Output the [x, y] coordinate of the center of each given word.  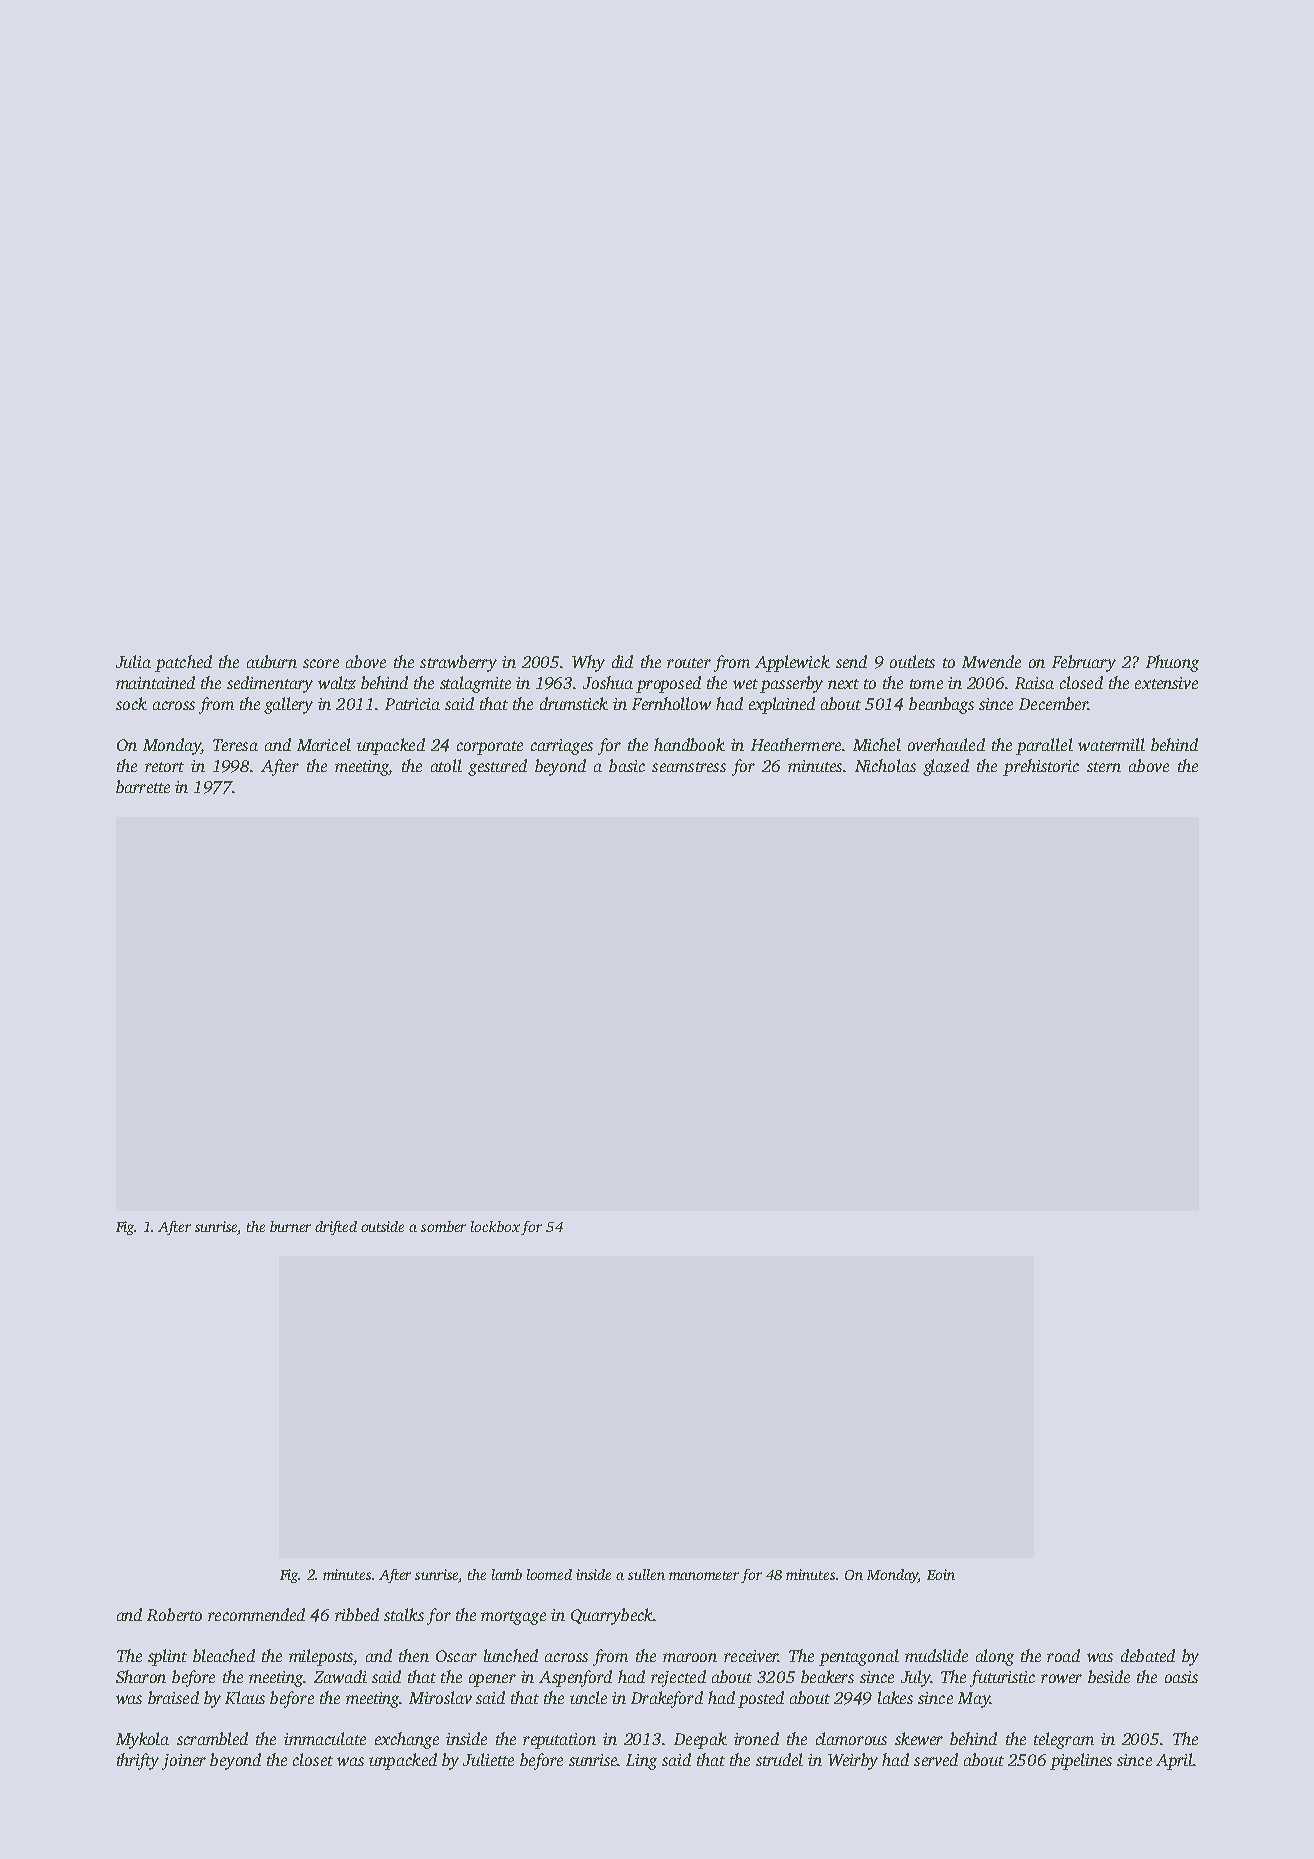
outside [382, 1226]
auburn [272, 661]
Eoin [941, 1574]
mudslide [936, 1655]
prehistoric [1041, 767]
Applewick [792, 663]
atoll [446, 765]
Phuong [1172, 663]
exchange [407, 1740]
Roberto [174, 1614]
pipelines [1081, 1761]
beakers [827, 1676]
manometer [704, 1575]
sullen [646, 1574]
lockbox [495, 1226]
